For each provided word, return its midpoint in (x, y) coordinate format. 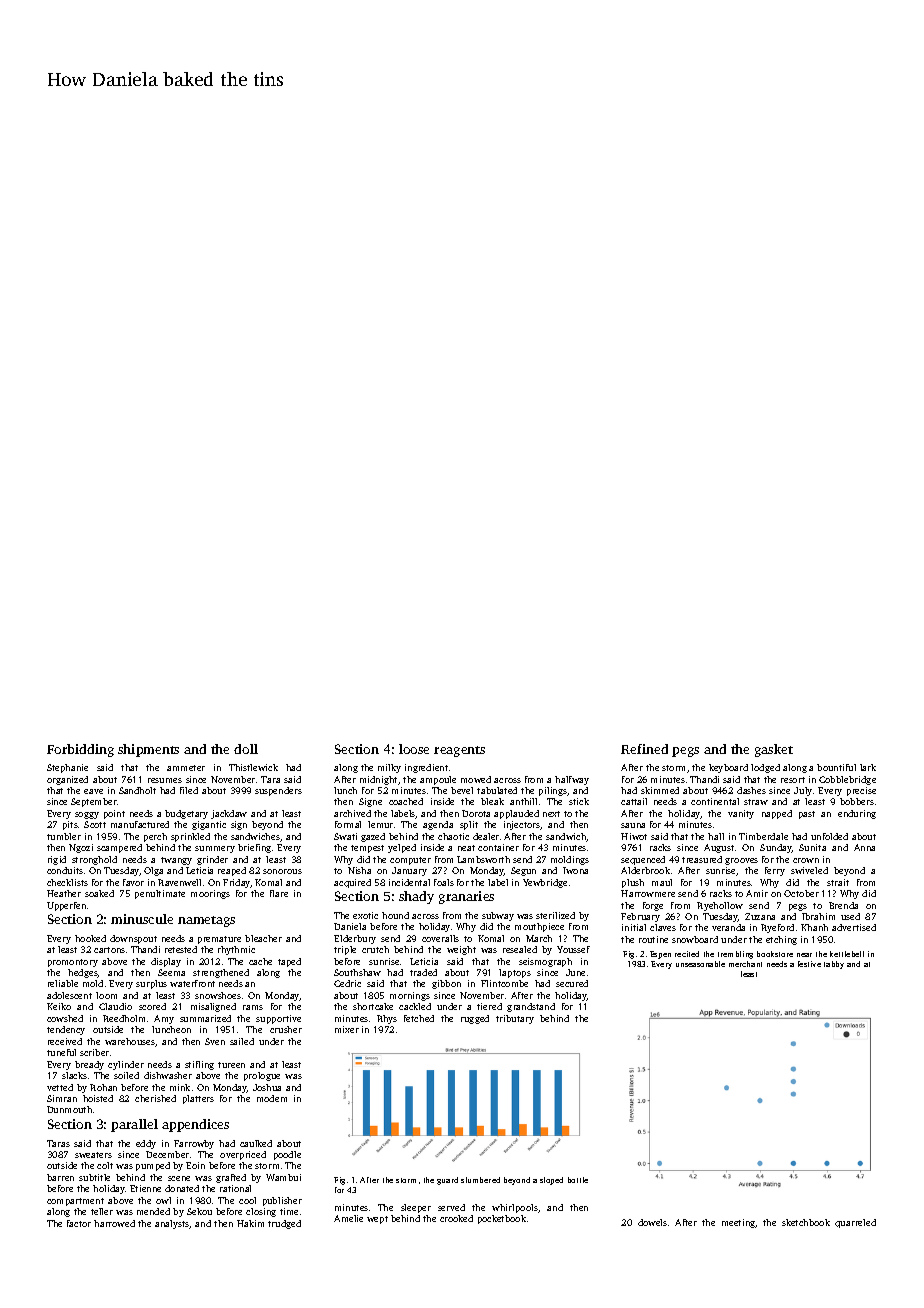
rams (253, 1007)
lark (868, 767)
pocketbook (502, 1219)
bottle (578, 1180)
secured (572, 983)
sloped (551, 1181)
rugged (475, 1019)
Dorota (476, 813)
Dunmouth (69, 1109)
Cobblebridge (847, 780)
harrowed (114, 1223)
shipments (148, 750)
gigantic (209, 825)
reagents (459, 751)
